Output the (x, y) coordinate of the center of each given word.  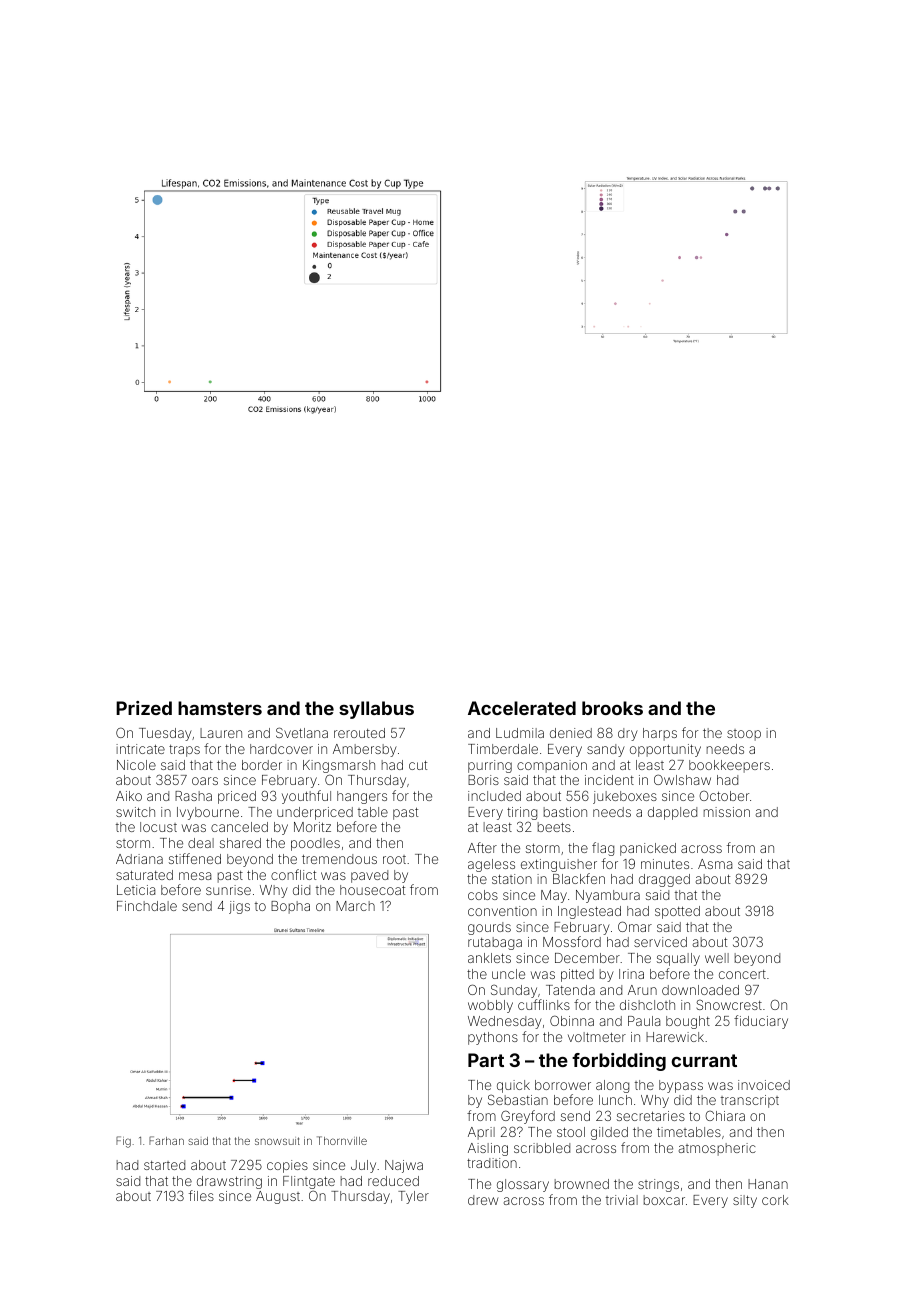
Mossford (572, 941)
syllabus (376, 710)
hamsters (220, 708)
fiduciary (761, 1022)
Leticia (136, 890)
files (201, 1195)
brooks (612, 708)
